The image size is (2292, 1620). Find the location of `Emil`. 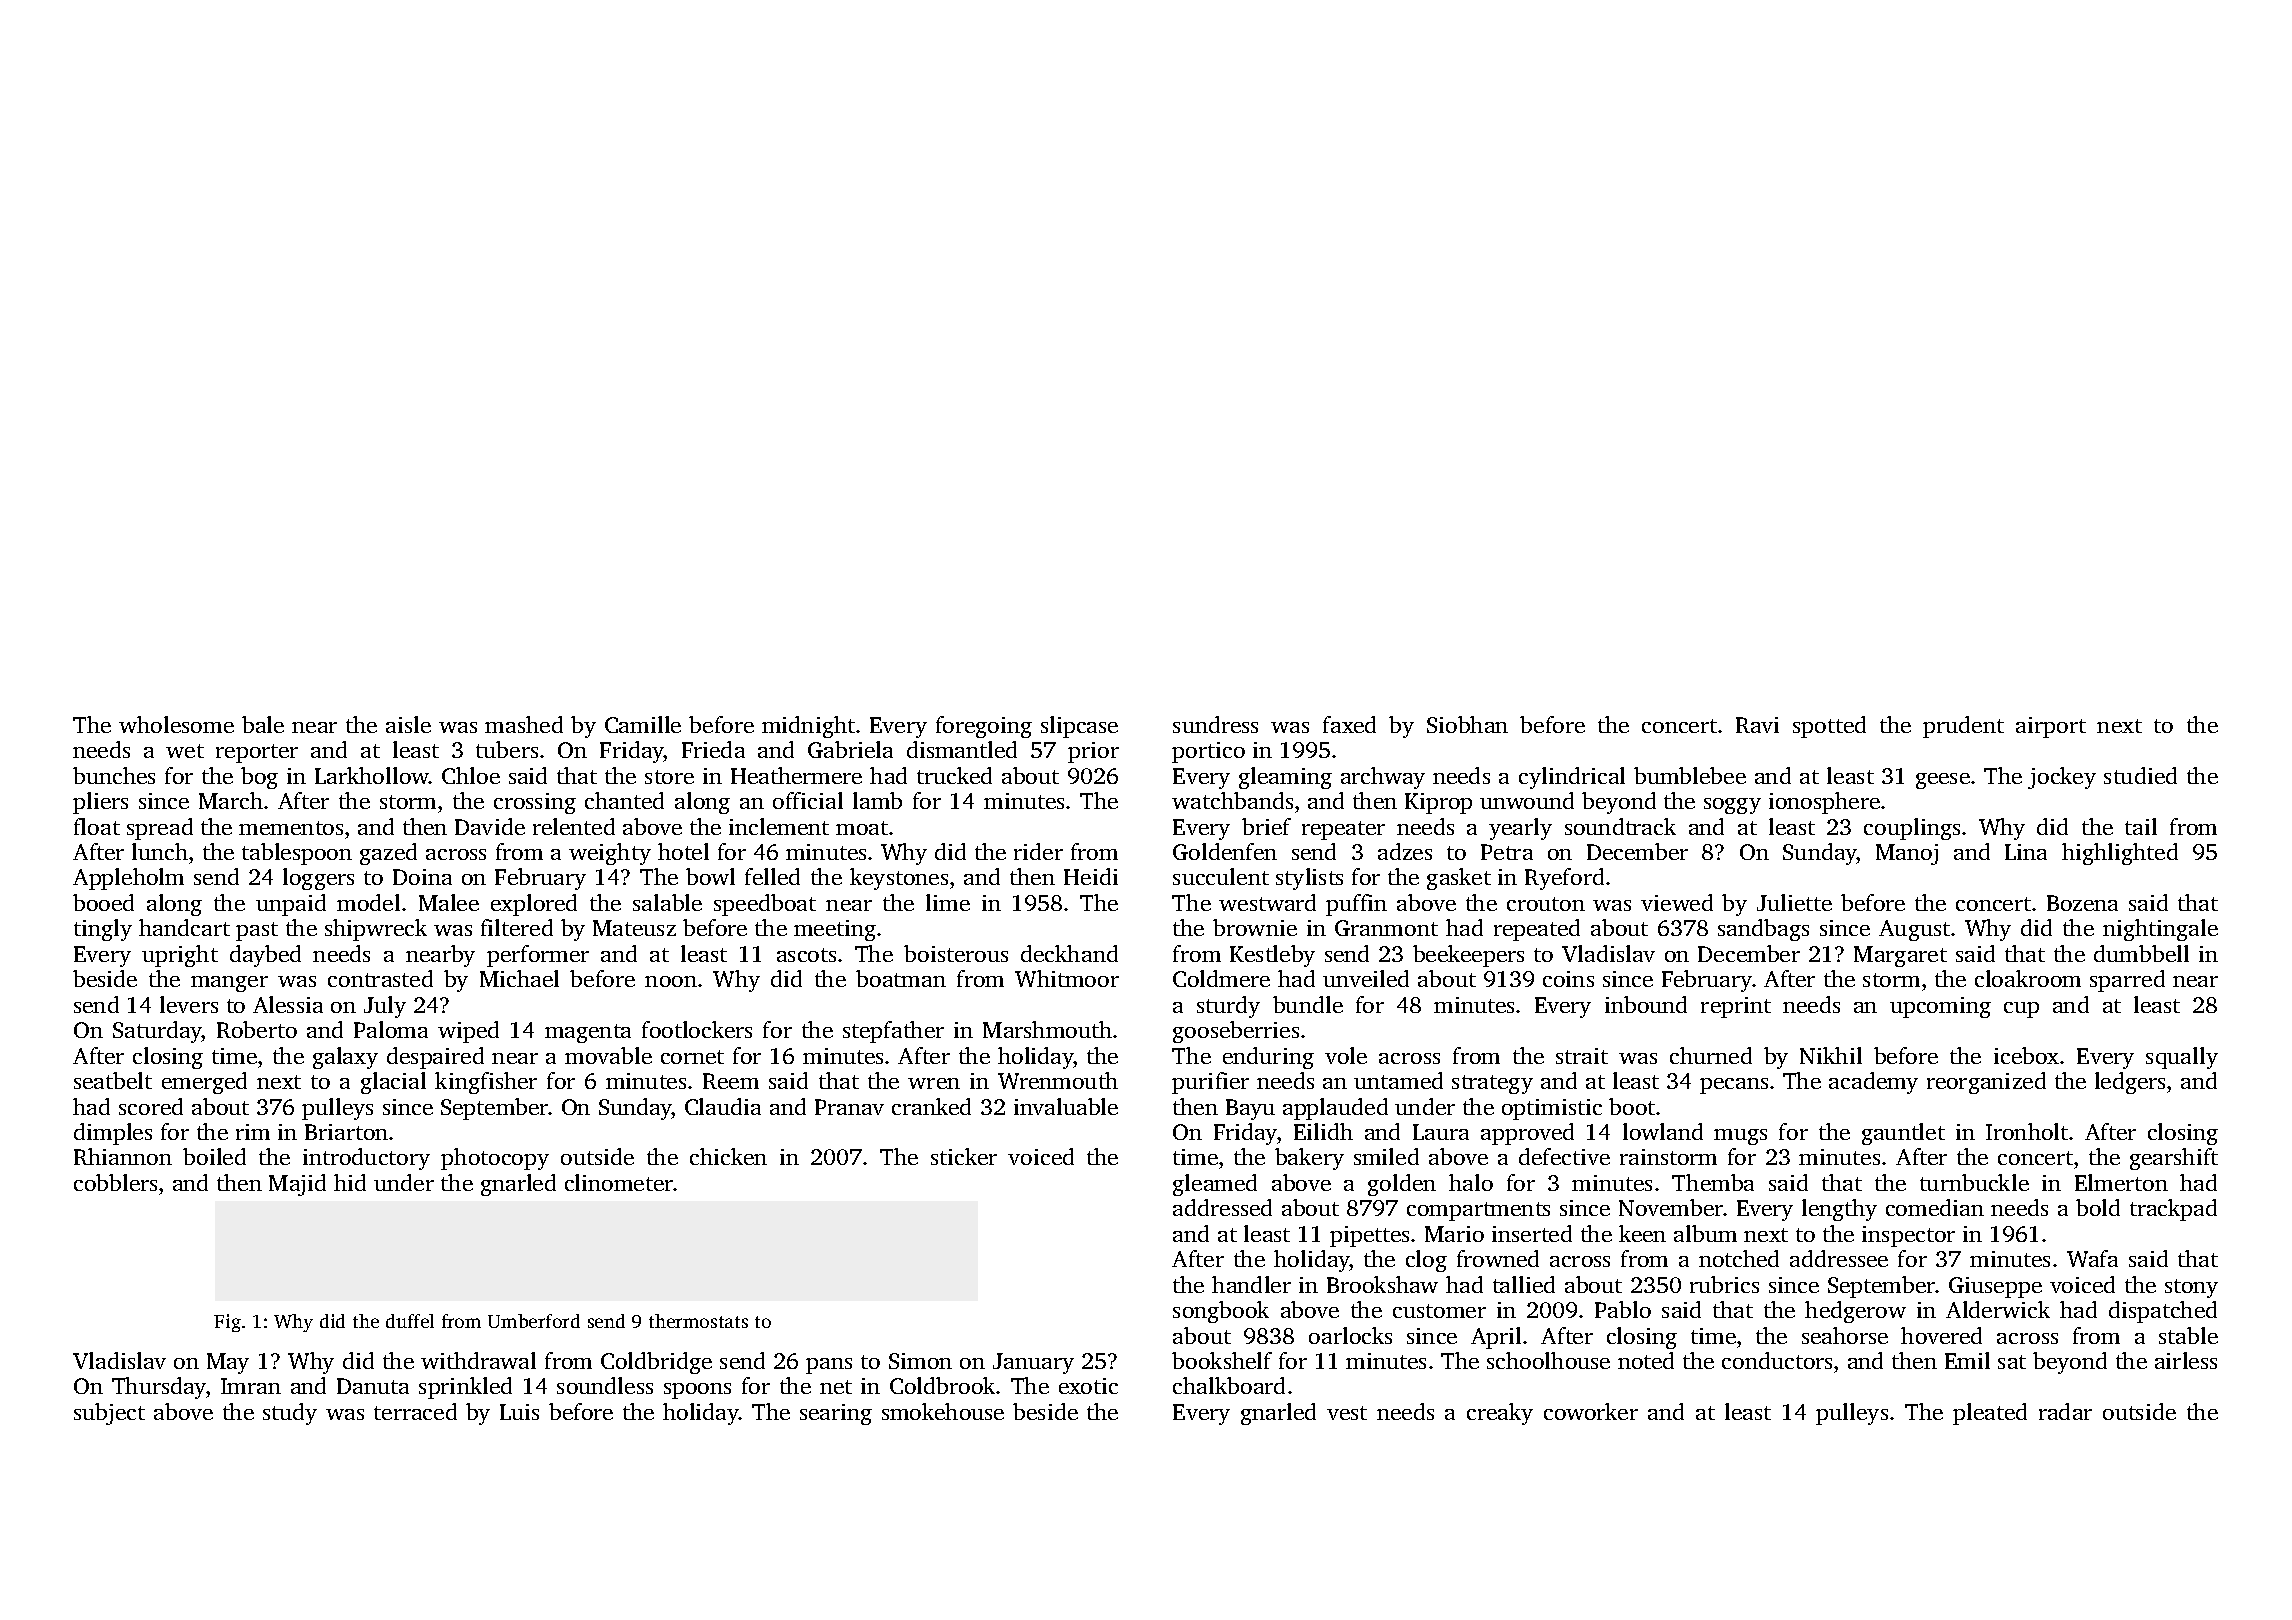

Emil is located at coordinates (1967, 1360).
